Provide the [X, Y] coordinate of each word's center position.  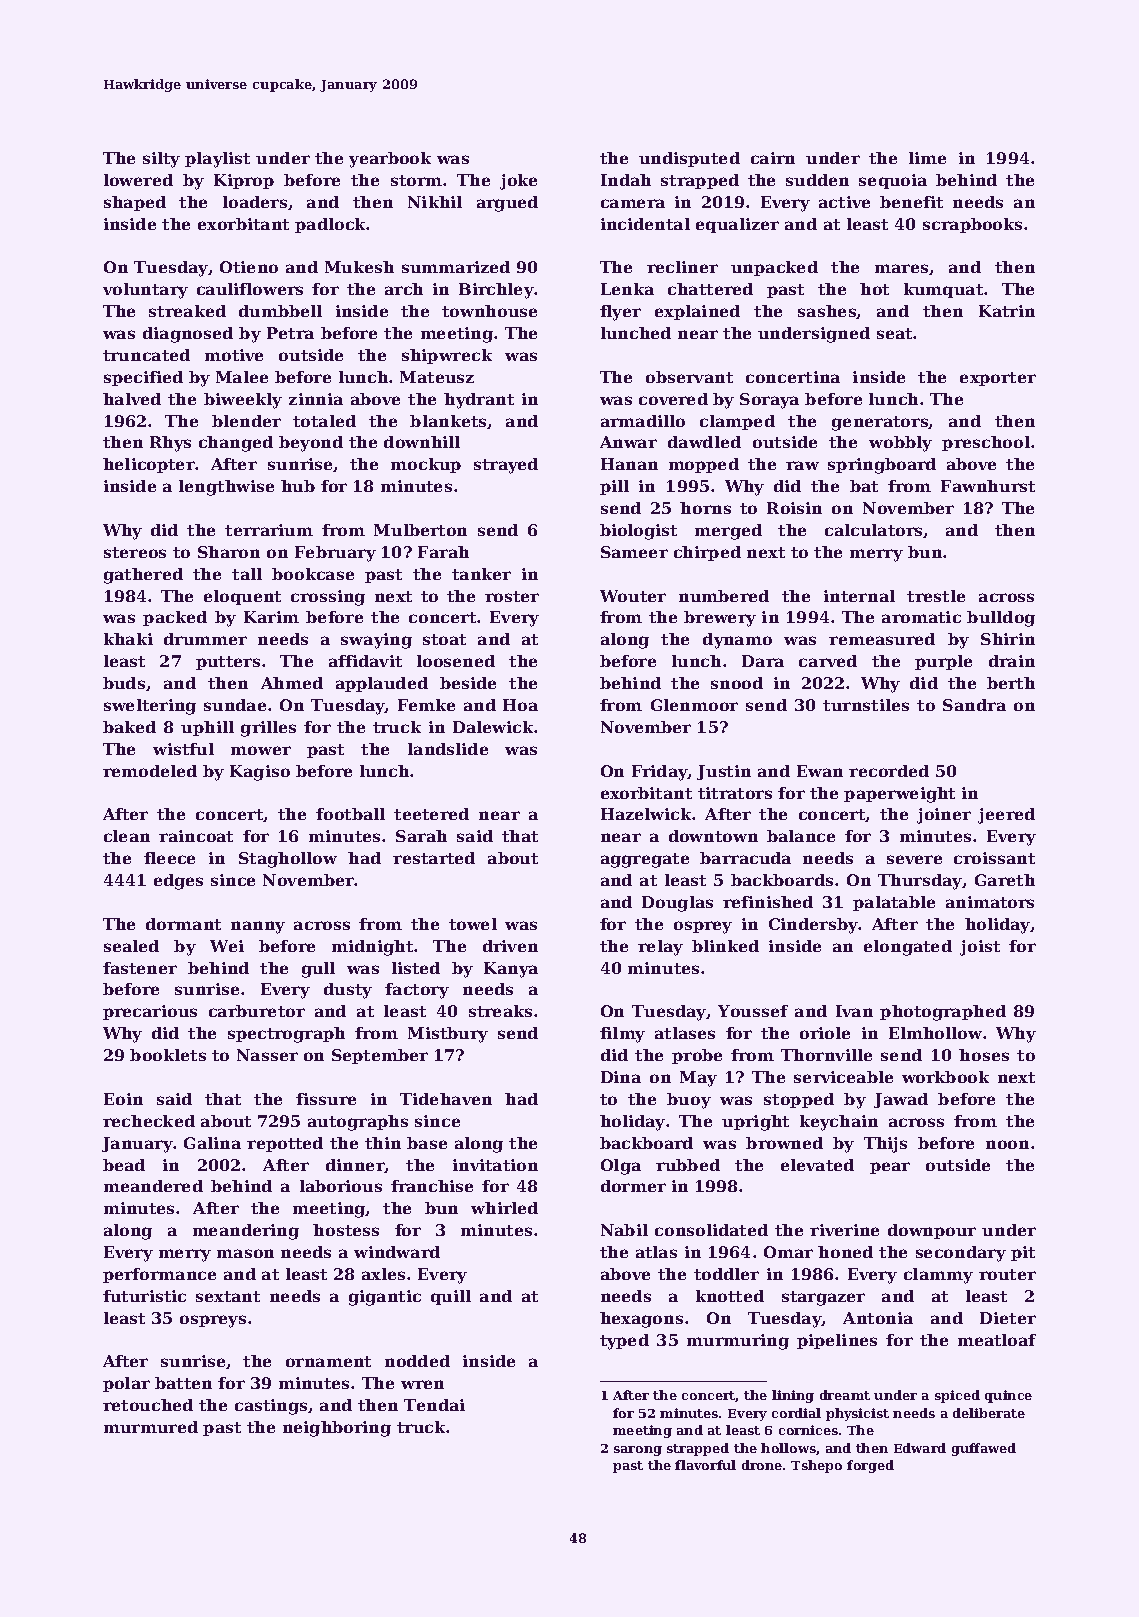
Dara [763, 661]
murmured [151, 1427]
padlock [331, 225]
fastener [140, 968]
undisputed [689, 159]
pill [614, 487]
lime [927, 158]
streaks [500, 1011]
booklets [168, 1055]
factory [417, 991]
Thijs [885, 1145]
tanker [481, 574]
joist [980, 948]
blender [246, 421]
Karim [271, 617]
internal [859, 596]
